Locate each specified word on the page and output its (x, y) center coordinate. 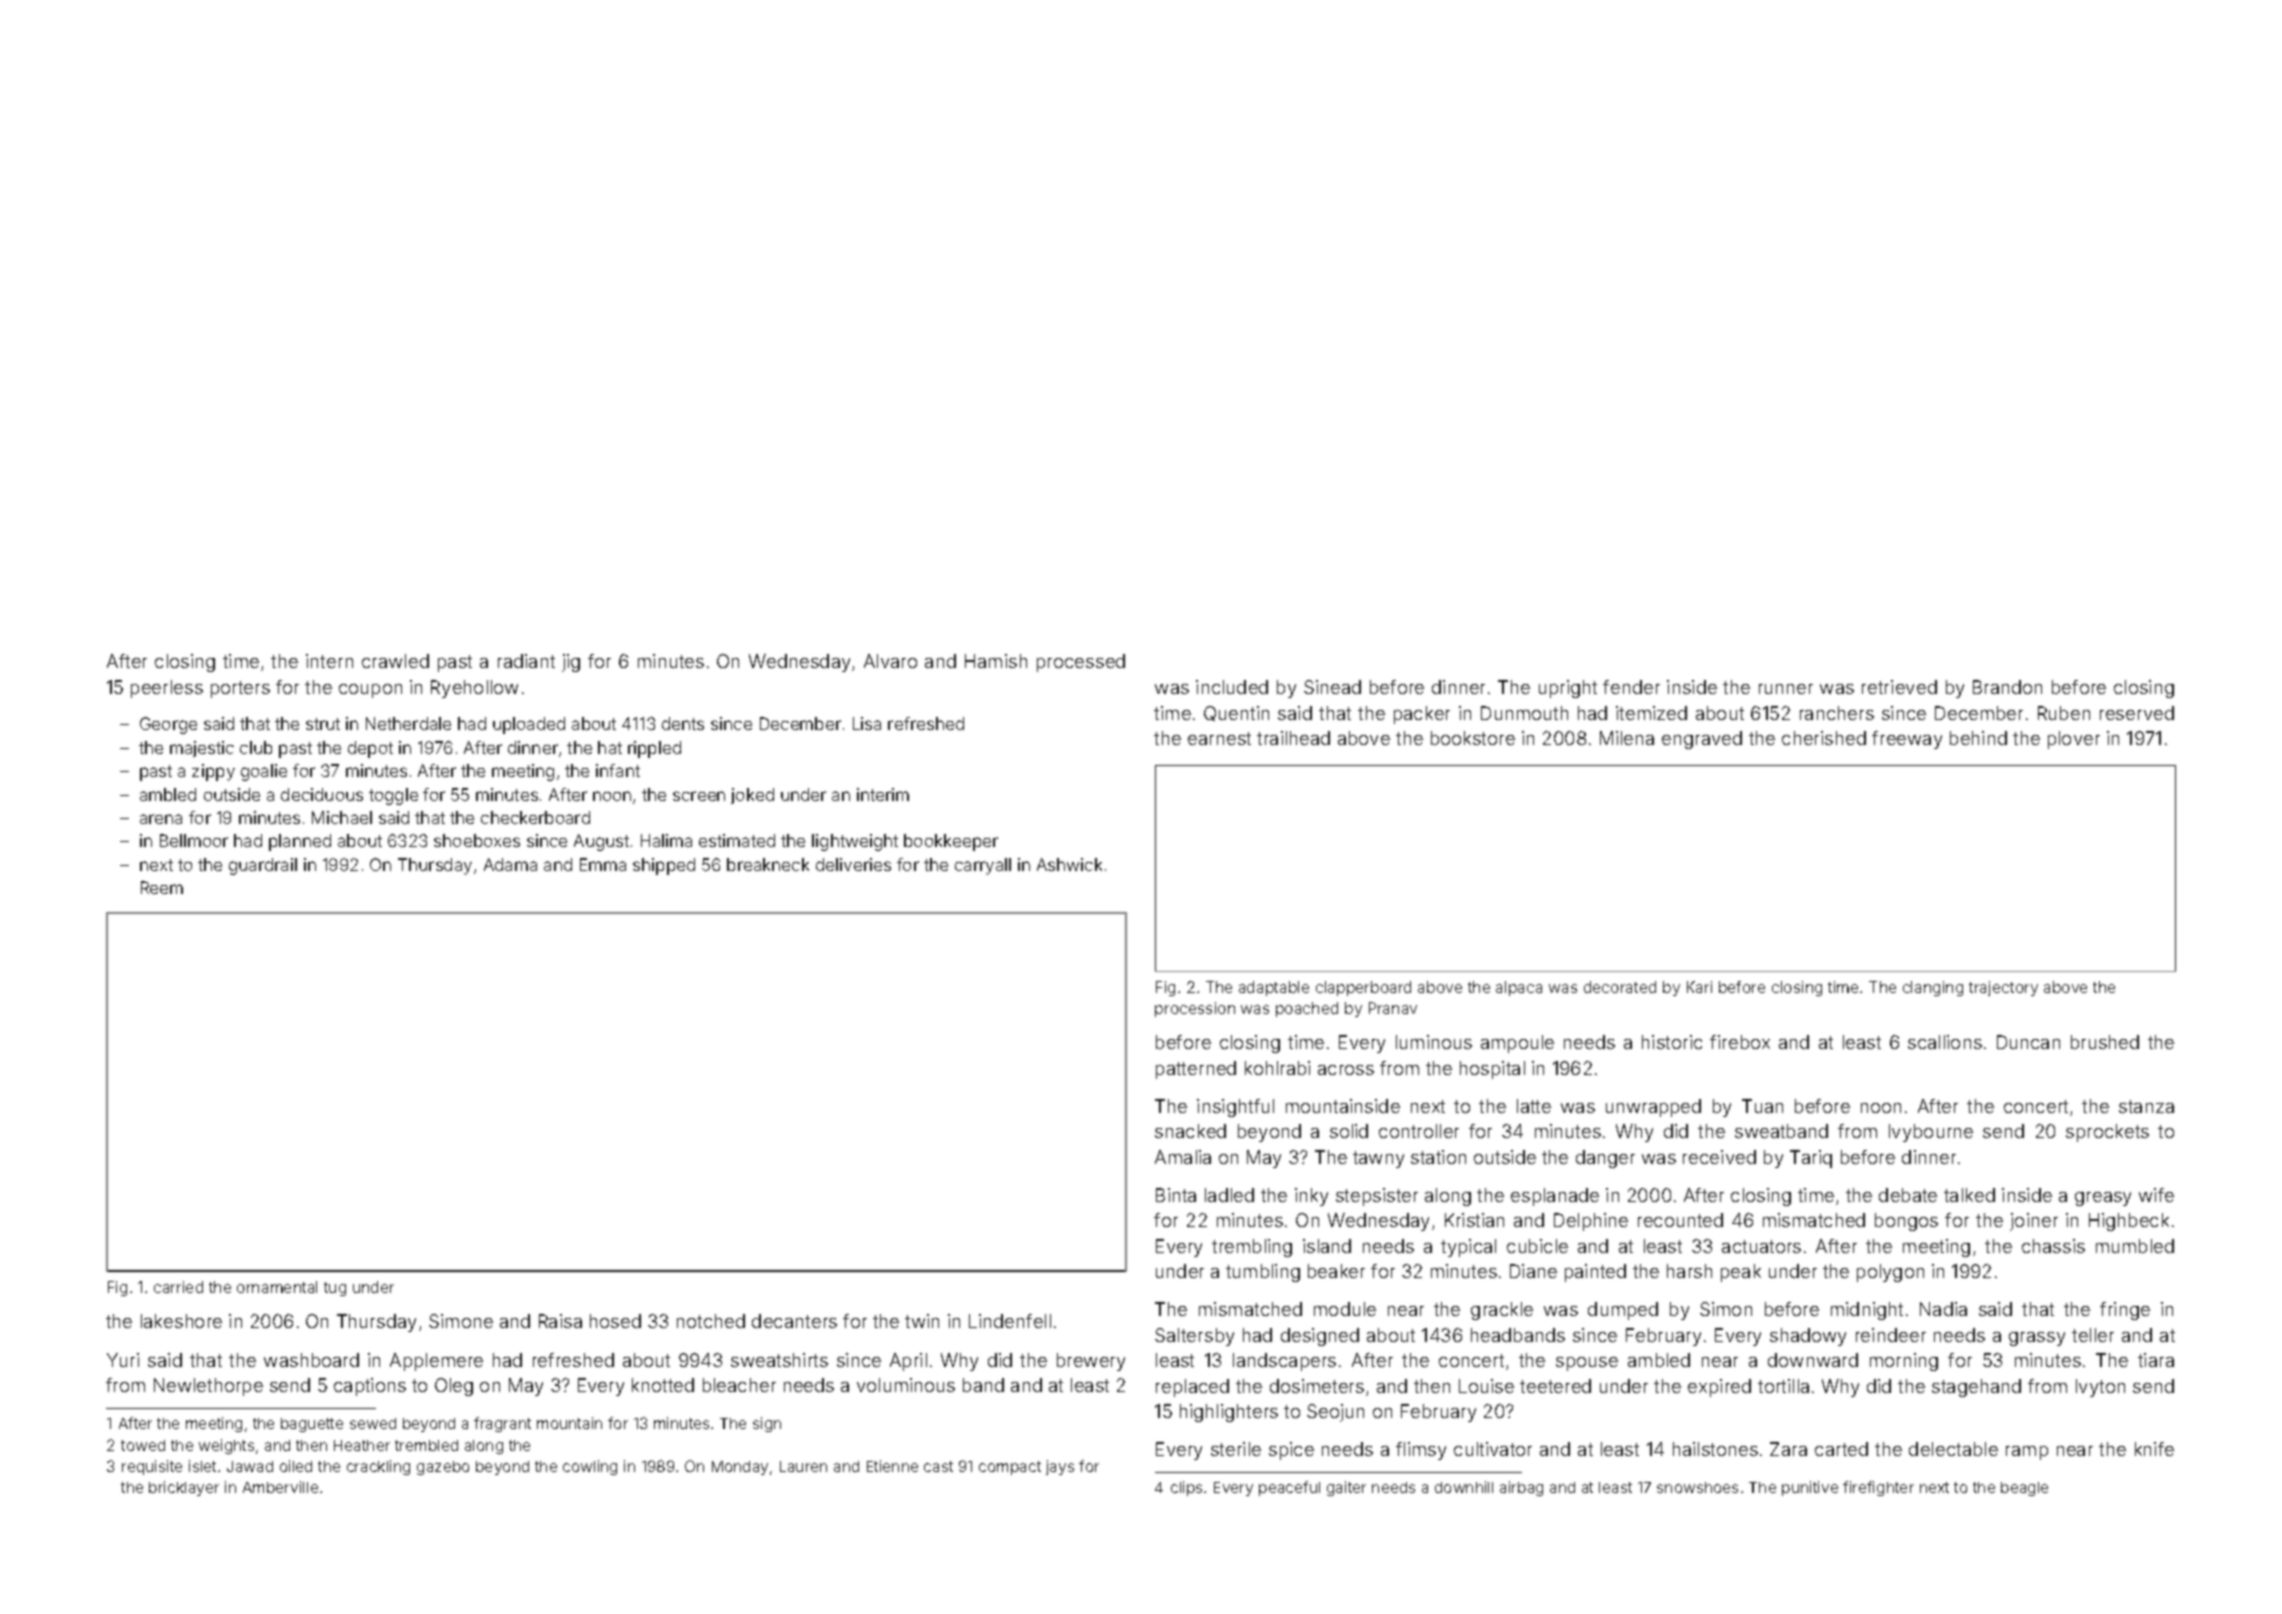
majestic (202, 749)
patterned (1196, 1070)
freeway (1907, 740)
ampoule (1517, 1044)
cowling (590, 1467)
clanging (1933, 988)
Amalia (1183, 1157)
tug (335, 1289)
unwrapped (1653, 1108)
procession (1195, 1009)
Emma (603, 864)
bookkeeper (951, 842)
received (1719, 1157)
